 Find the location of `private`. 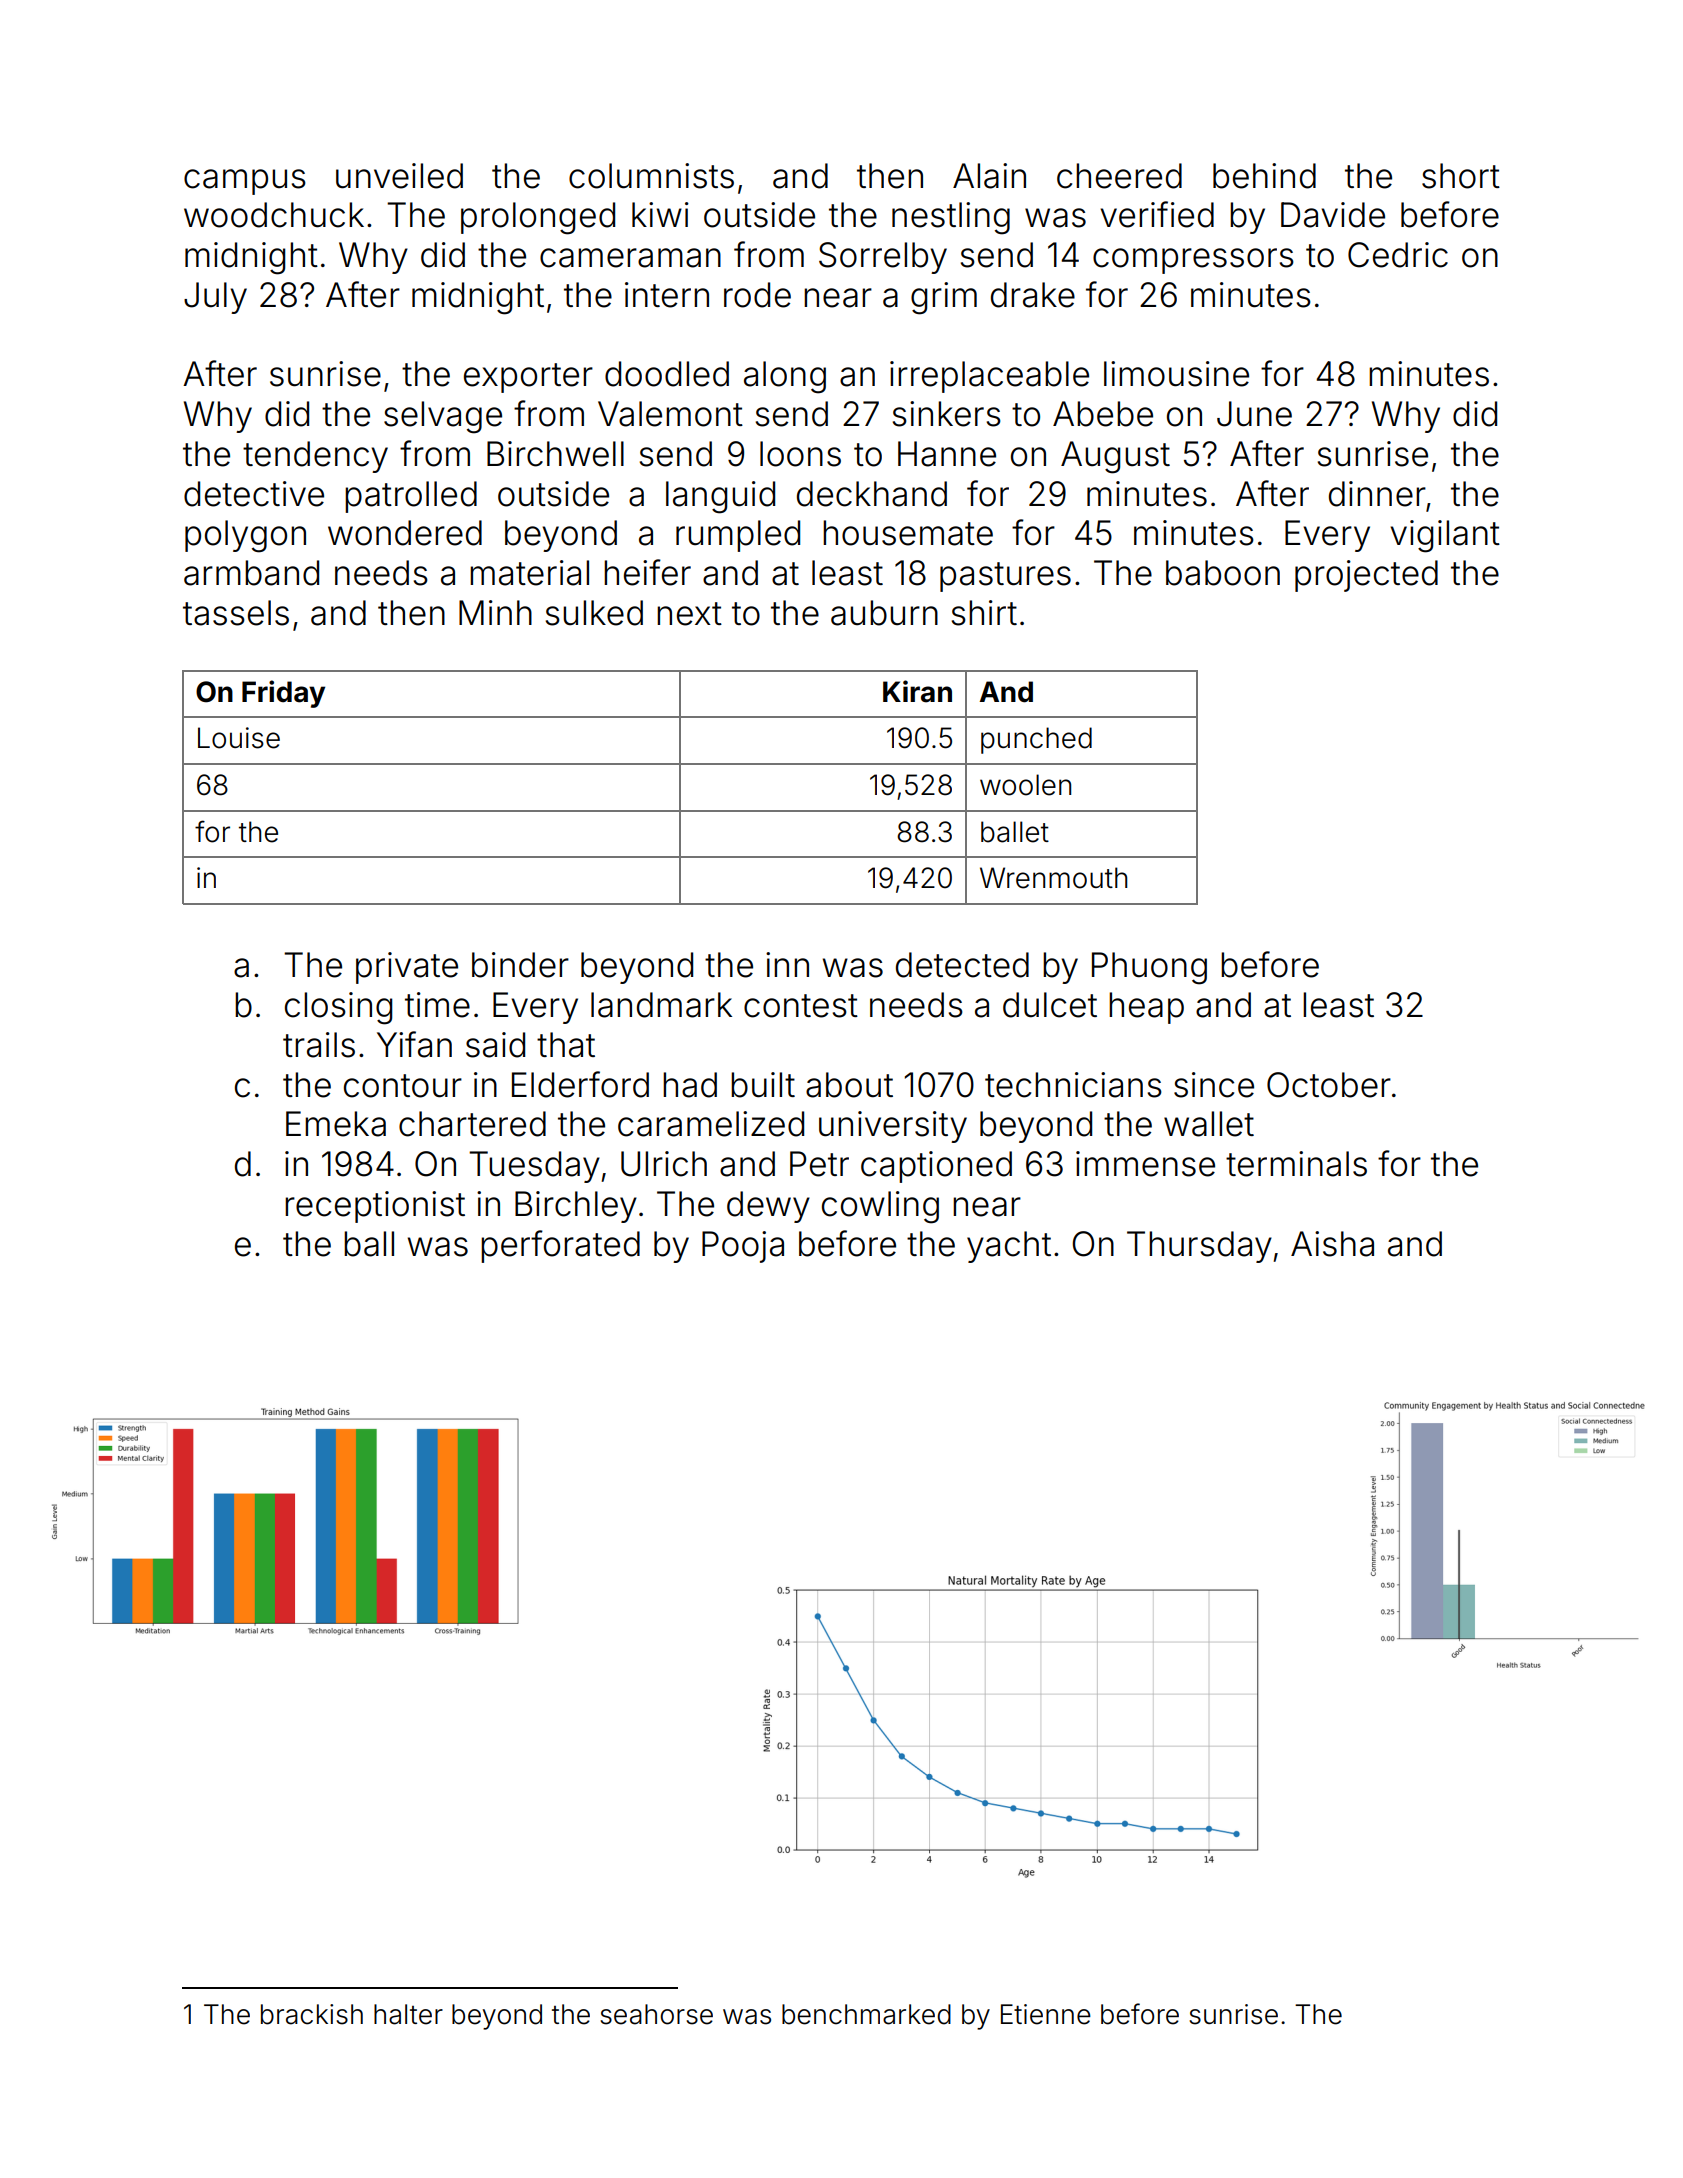

private is located at coordinates (407, 968).
